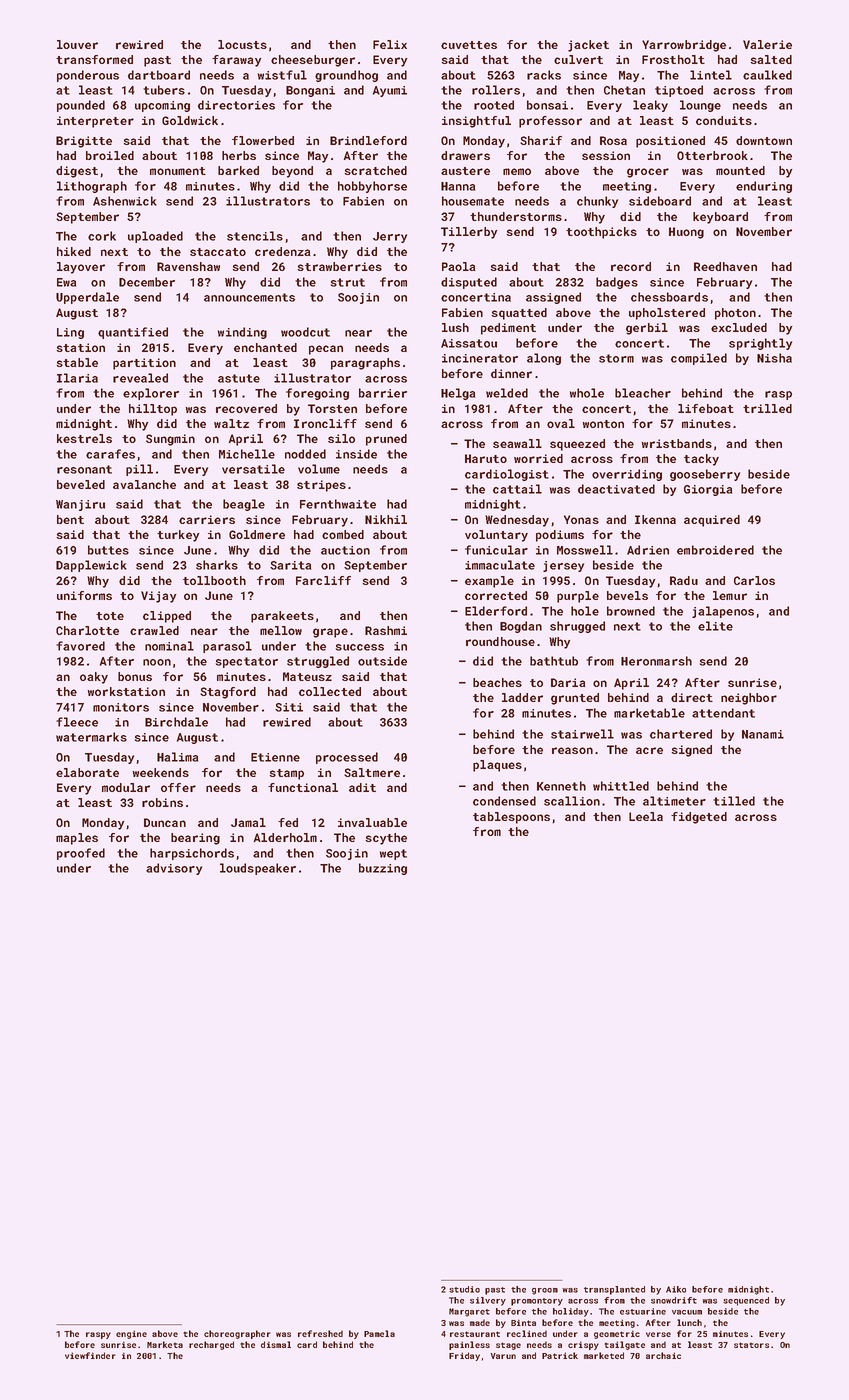 The height and width of the screenshot is (1400, 849). I want to click on buzzing, so click(383, 869).
